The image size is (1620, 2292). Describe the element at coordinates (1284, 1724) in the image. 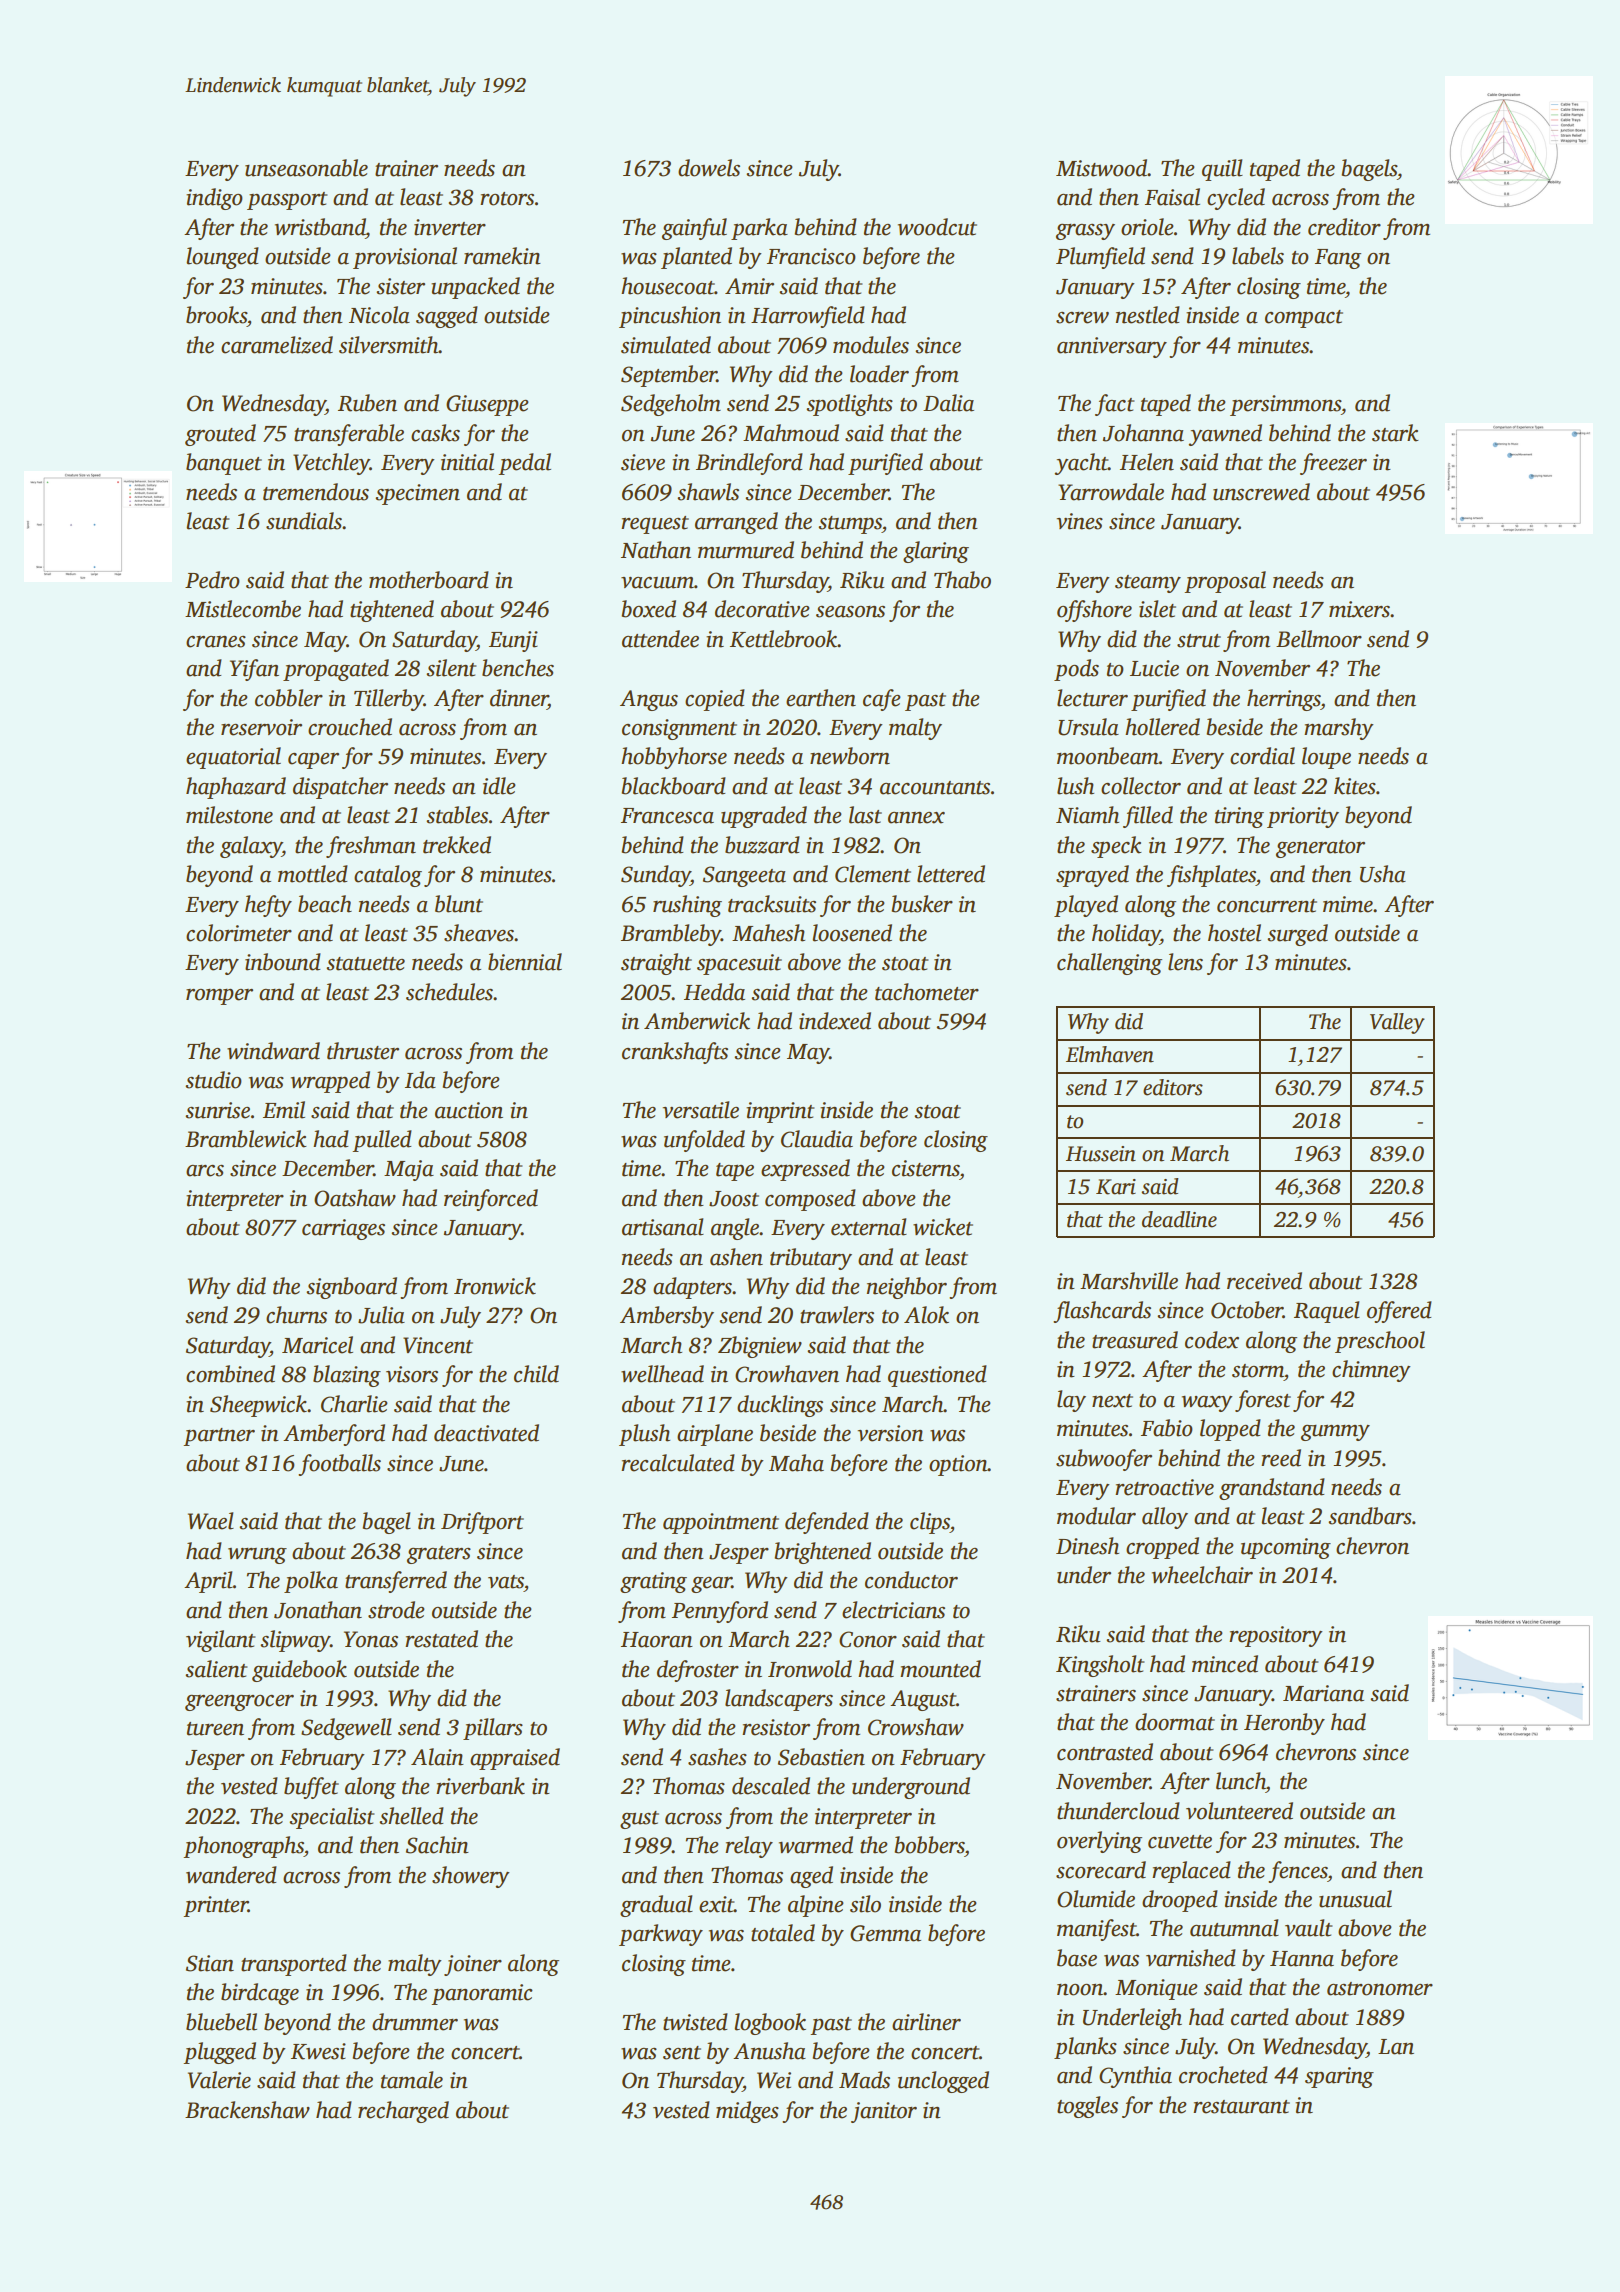

I see `Heronby` at that location.
